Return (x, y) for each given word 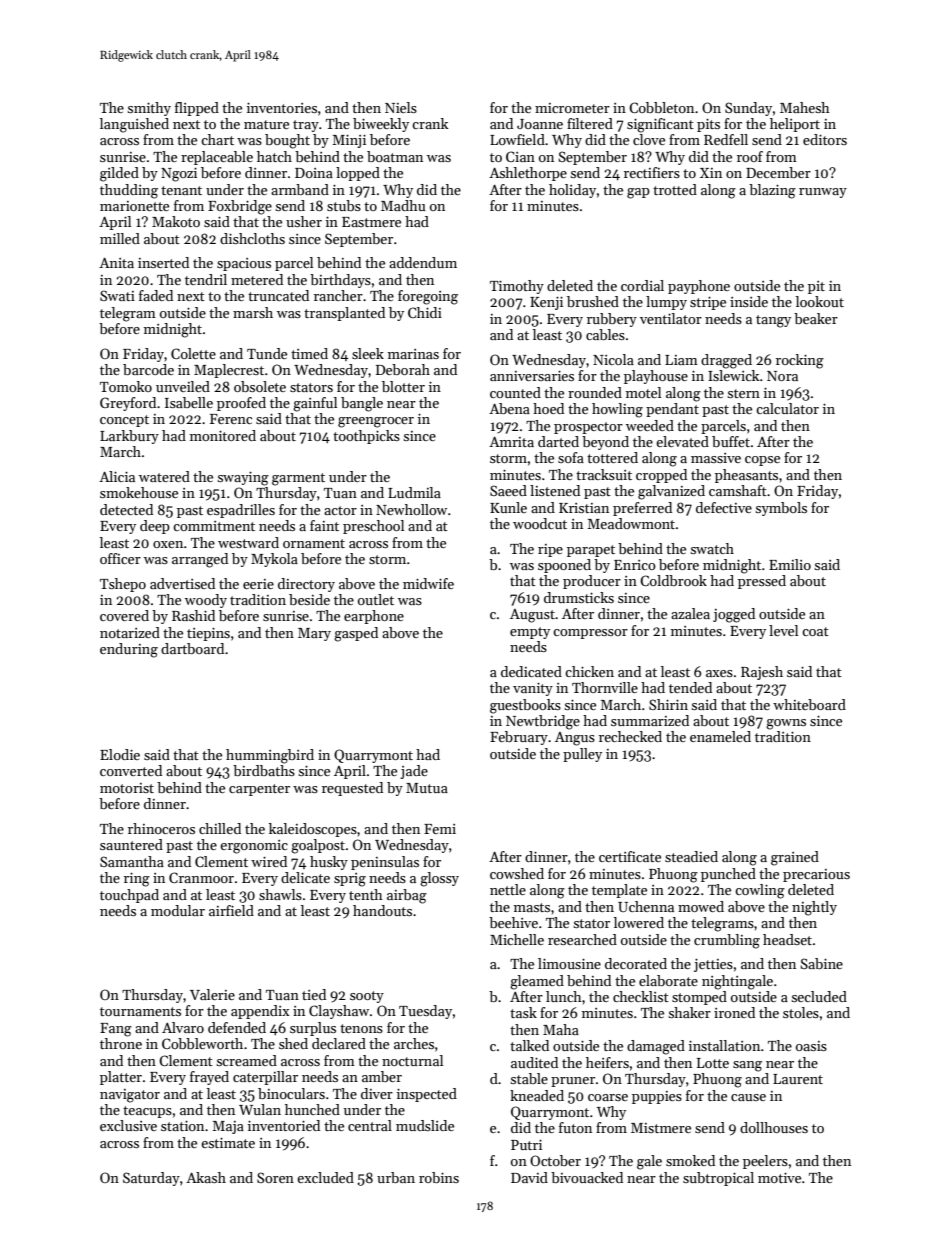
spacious (244, 264)
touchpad (129, 896)
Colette (193, 353)
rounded (595, 392)
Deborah (403, 369)
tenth (366, 894)
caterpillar (265, 1078)
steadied (691, 856)
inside (749, 301)
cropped (661, 476)
